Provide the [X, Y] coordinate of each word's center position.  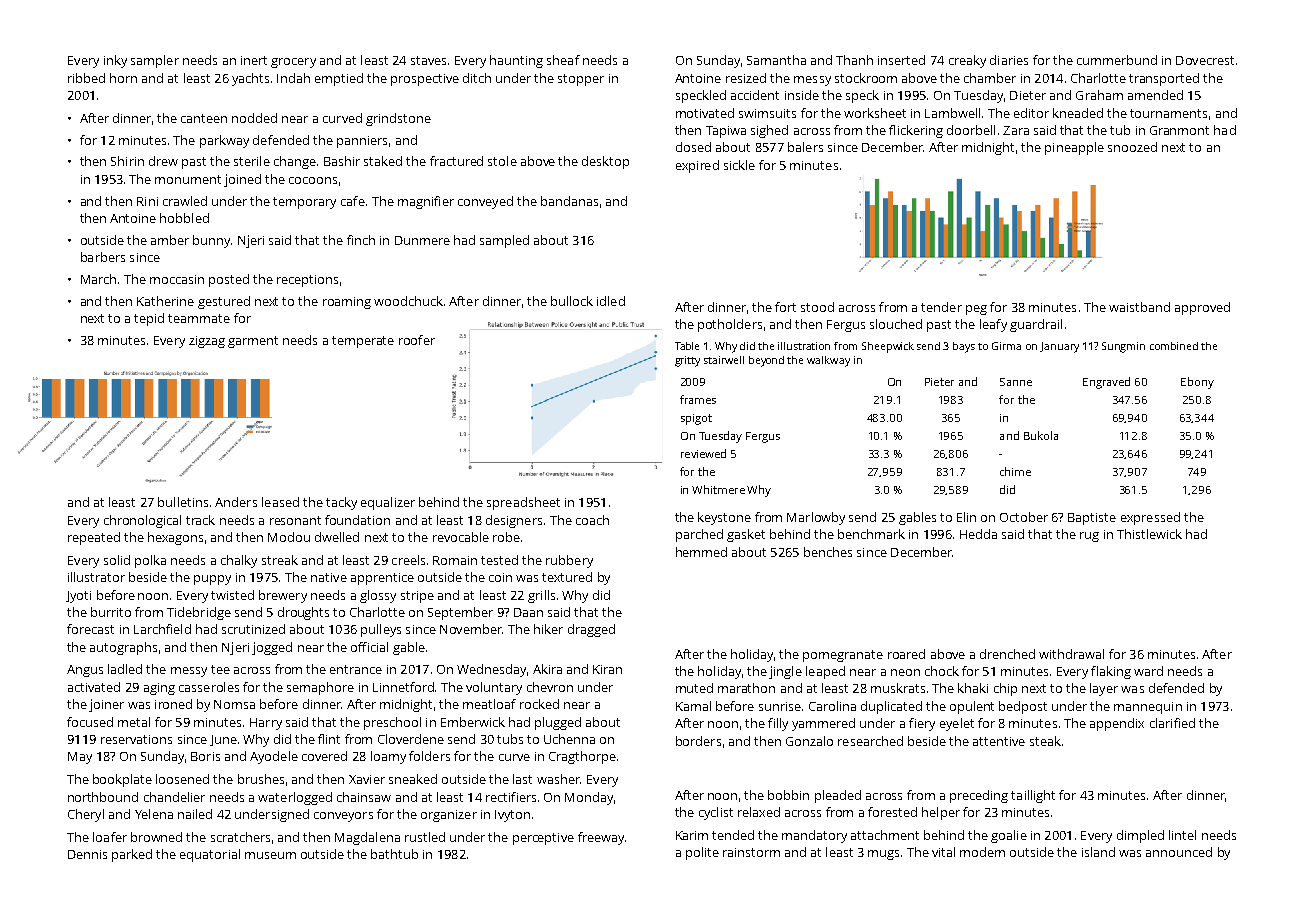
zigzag [207, 342]
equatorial [210, 855]
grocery [293, 63]
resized [746, 78]
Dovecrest [1205, 60]
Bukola [1041, 435]
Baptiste [1092, 519]
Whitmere [718, 489]
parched [699, 535]
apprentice [382, 579]
